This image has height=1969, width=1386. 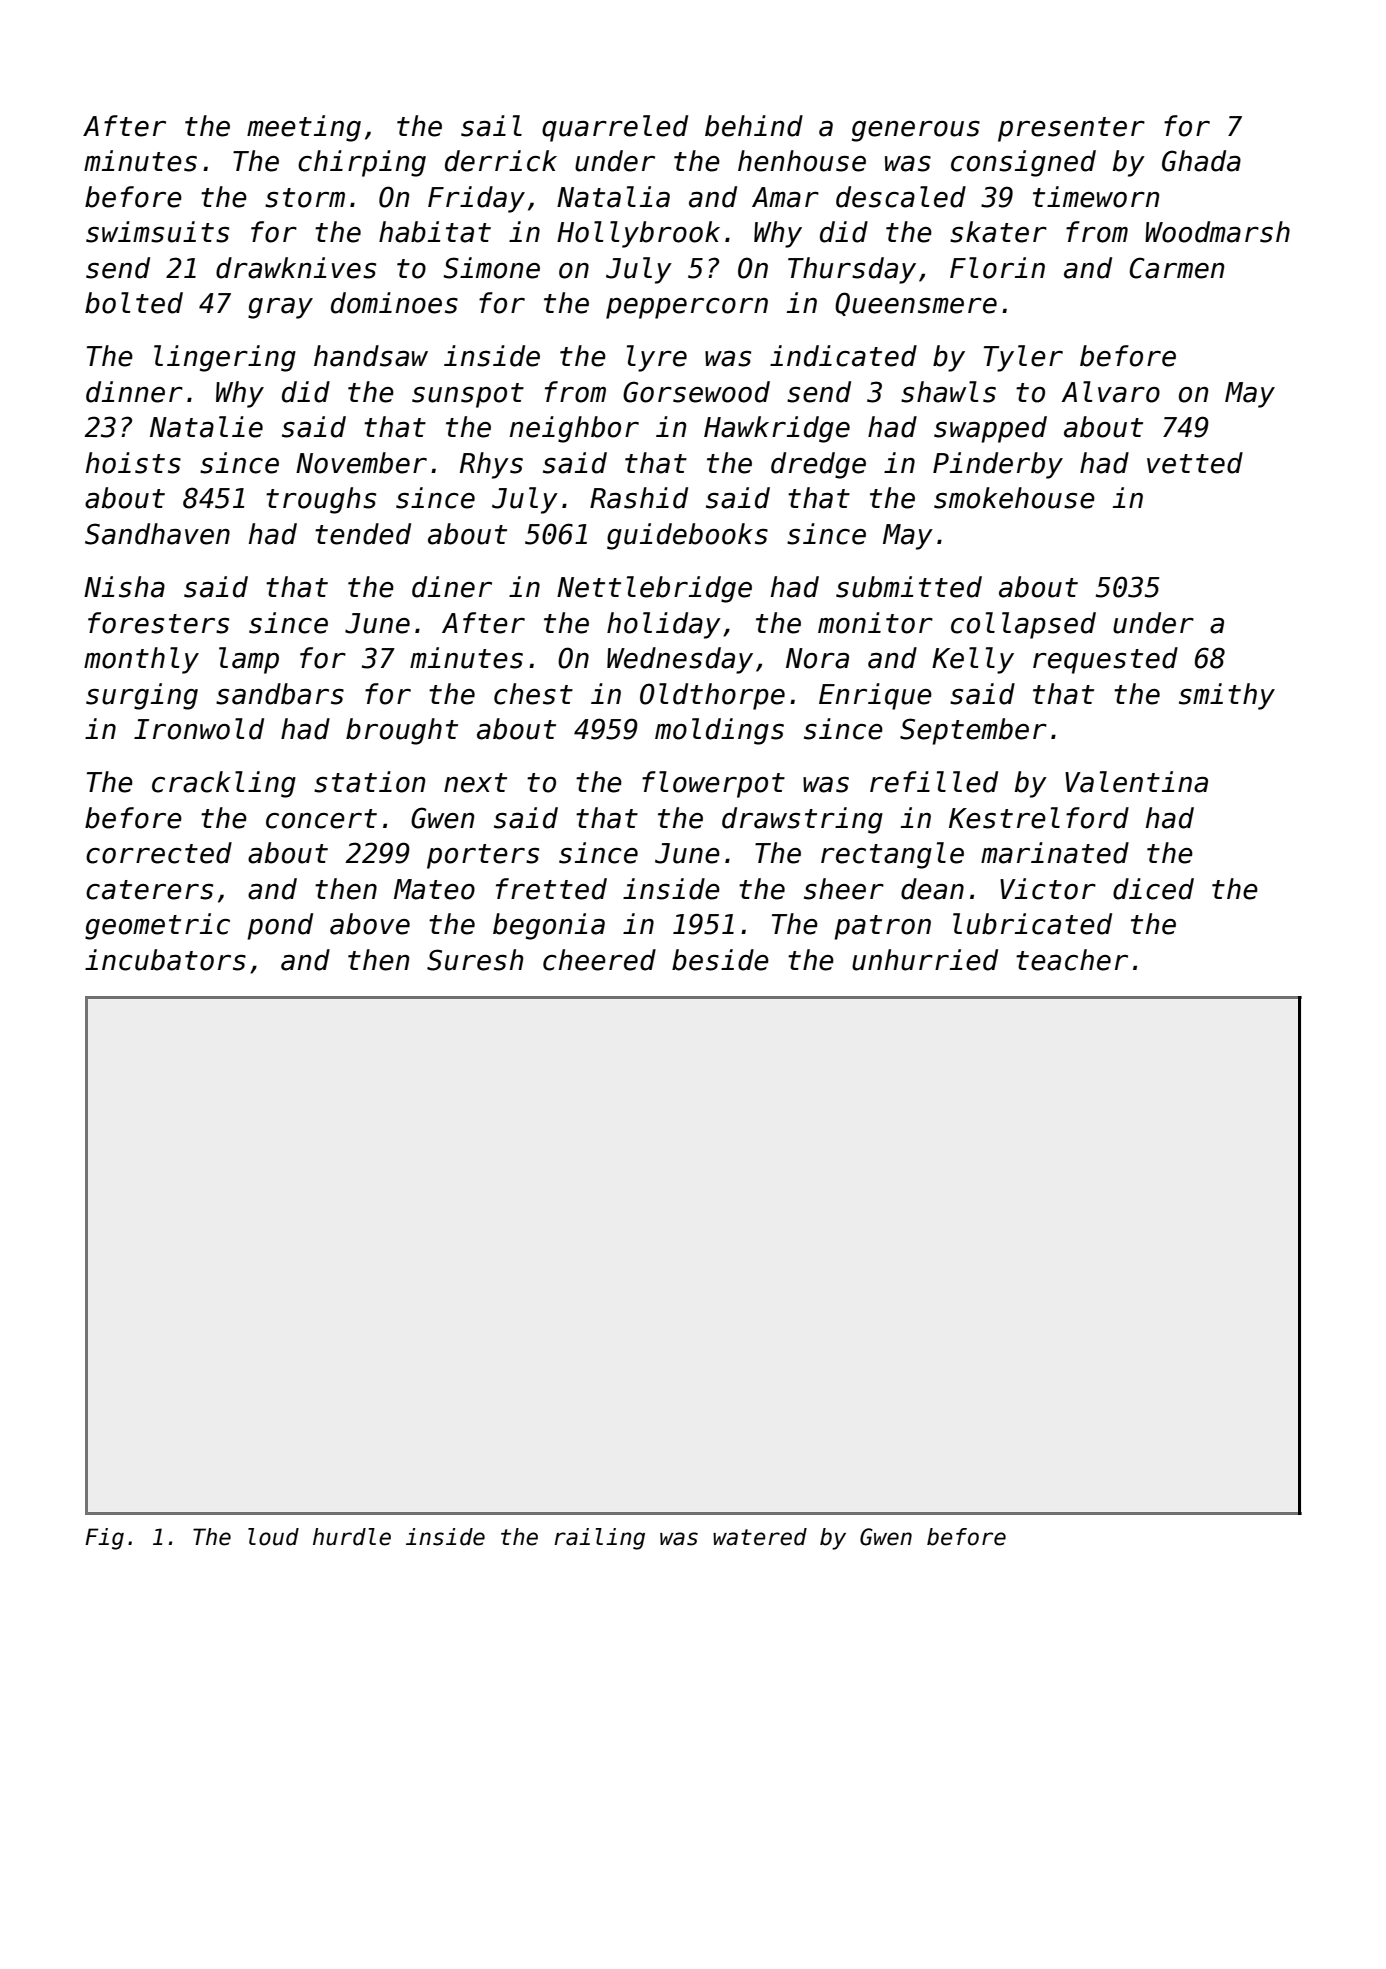 I want to click on Enrique, so click(x=875, y=696).
